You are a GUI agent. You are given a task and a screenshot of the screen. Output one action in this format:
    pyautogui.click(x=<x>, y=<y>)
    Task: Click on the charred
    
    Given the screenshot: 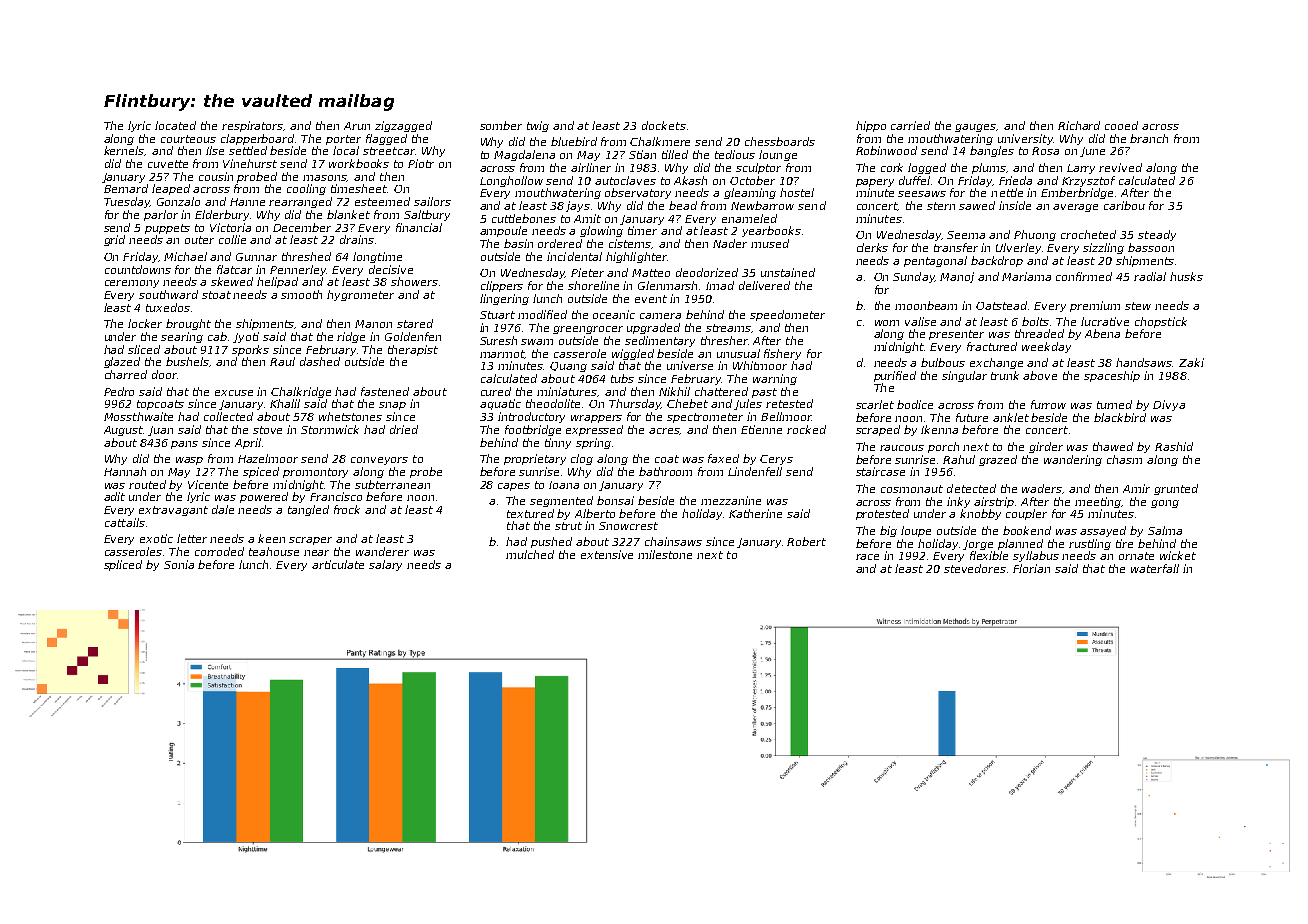 What is the action you would take?
    pyautogui.click(x=126, y=374)
